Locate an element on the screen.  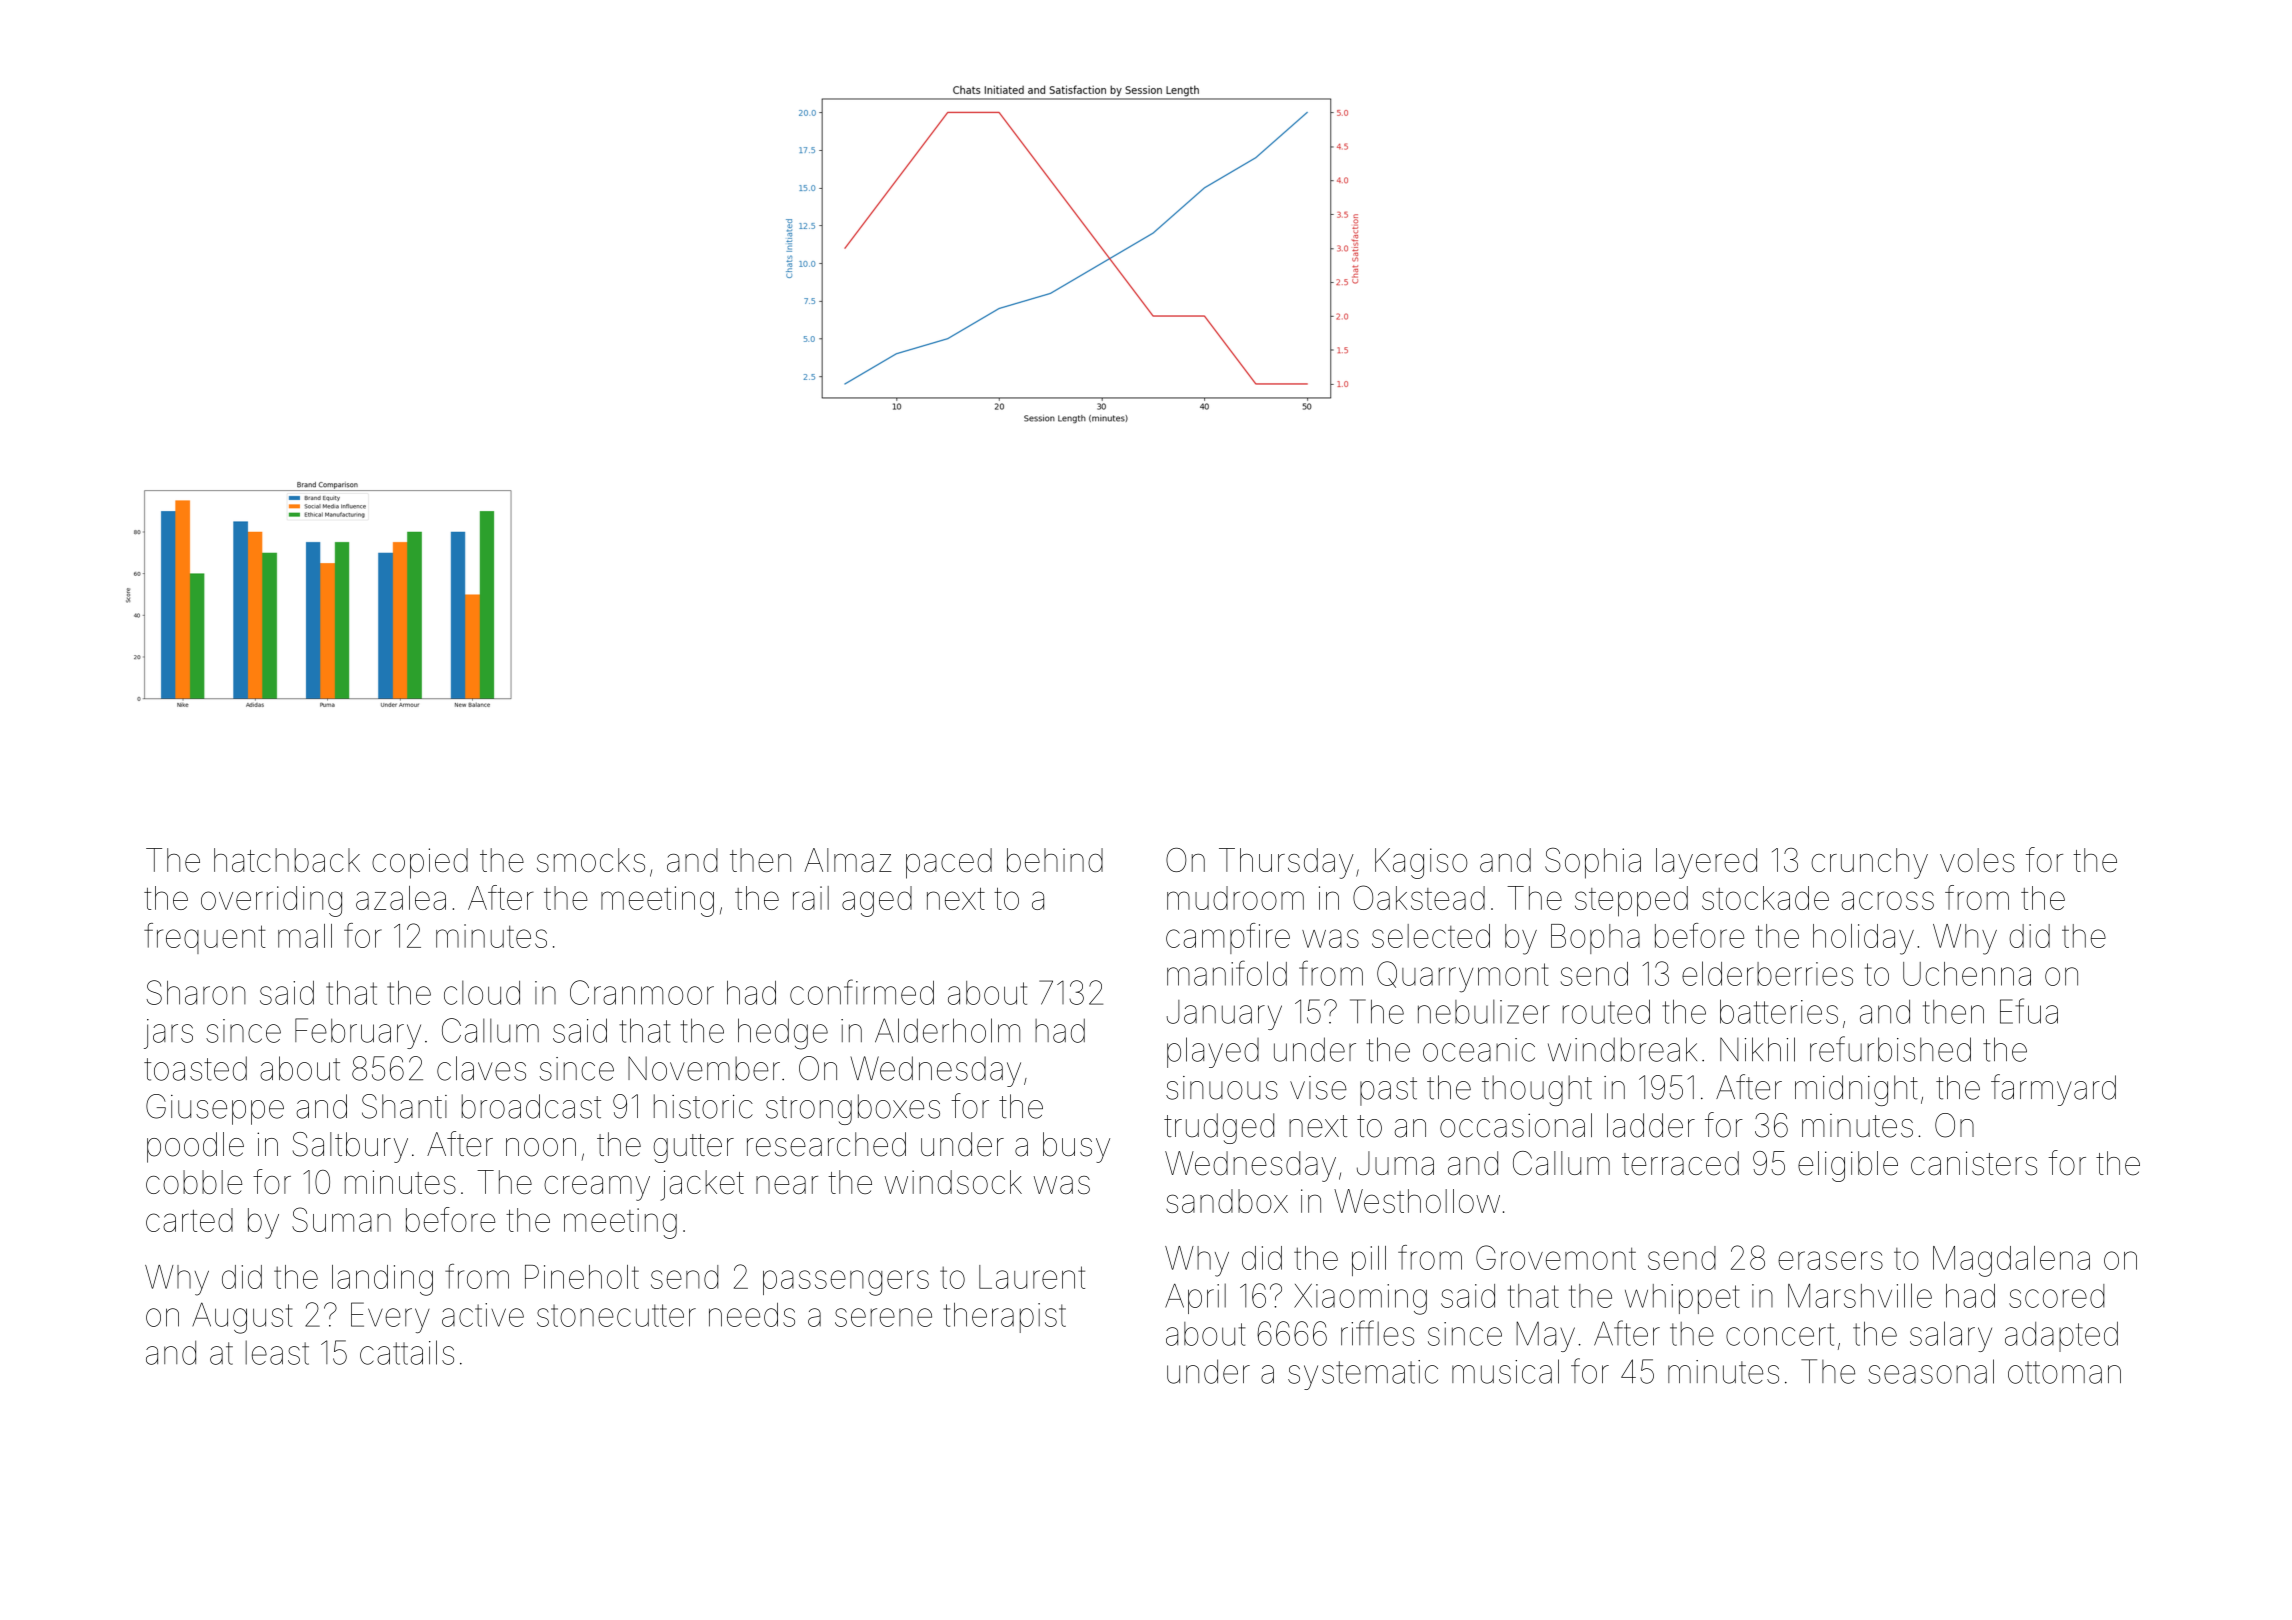
Westhollow is located at coordinates (1417, 1201).
